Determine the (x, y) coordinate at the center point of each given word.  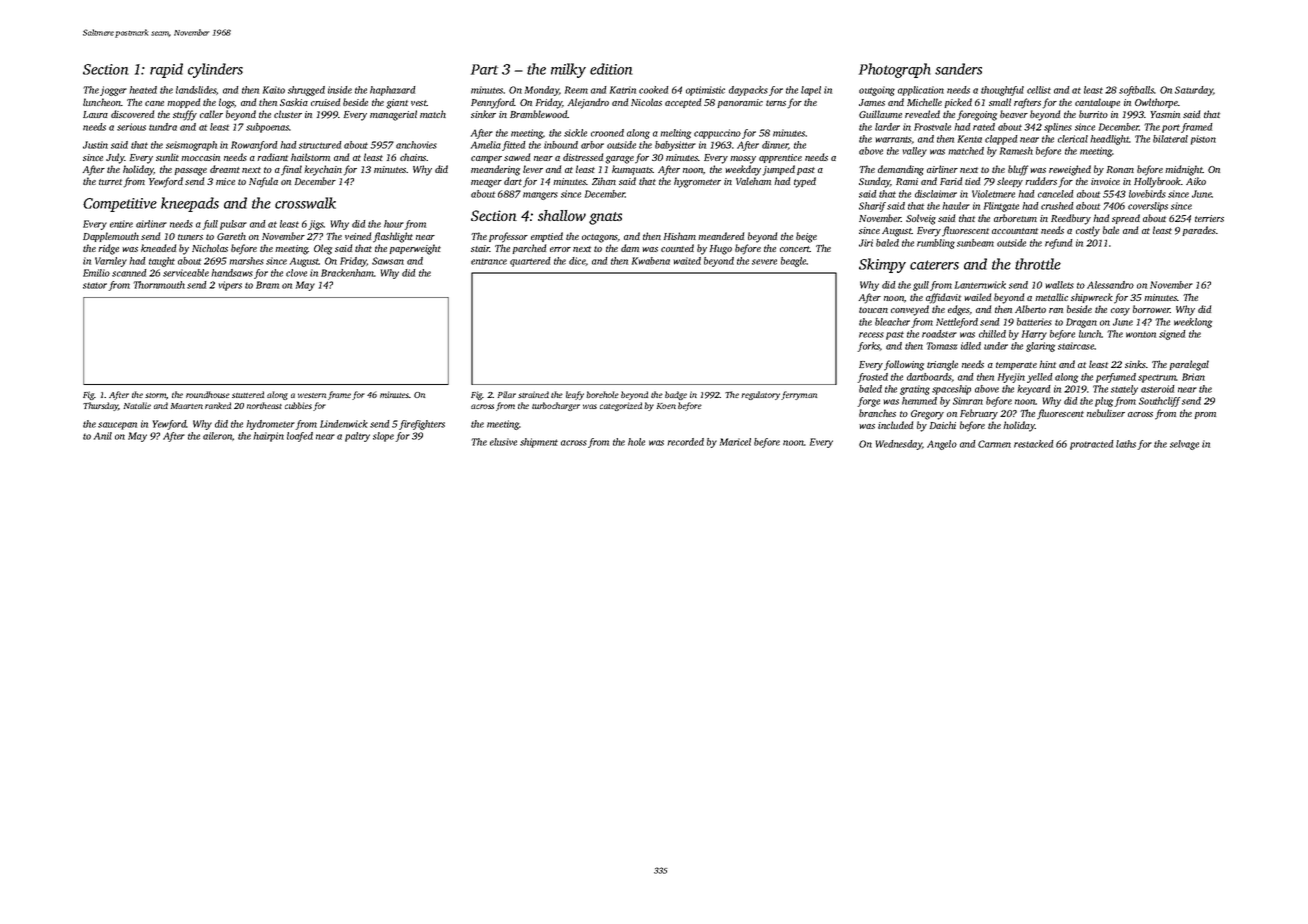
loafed (300, 437)
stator (95, 286)
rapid (166, 70)
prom (1205, 415)
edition (611, 69)
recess (871, 335)
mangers (540, 196)
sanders (958, 69)
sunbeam (975, 243)
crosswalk (305, 203)
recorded (685, 442)
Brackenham (347, 273)
